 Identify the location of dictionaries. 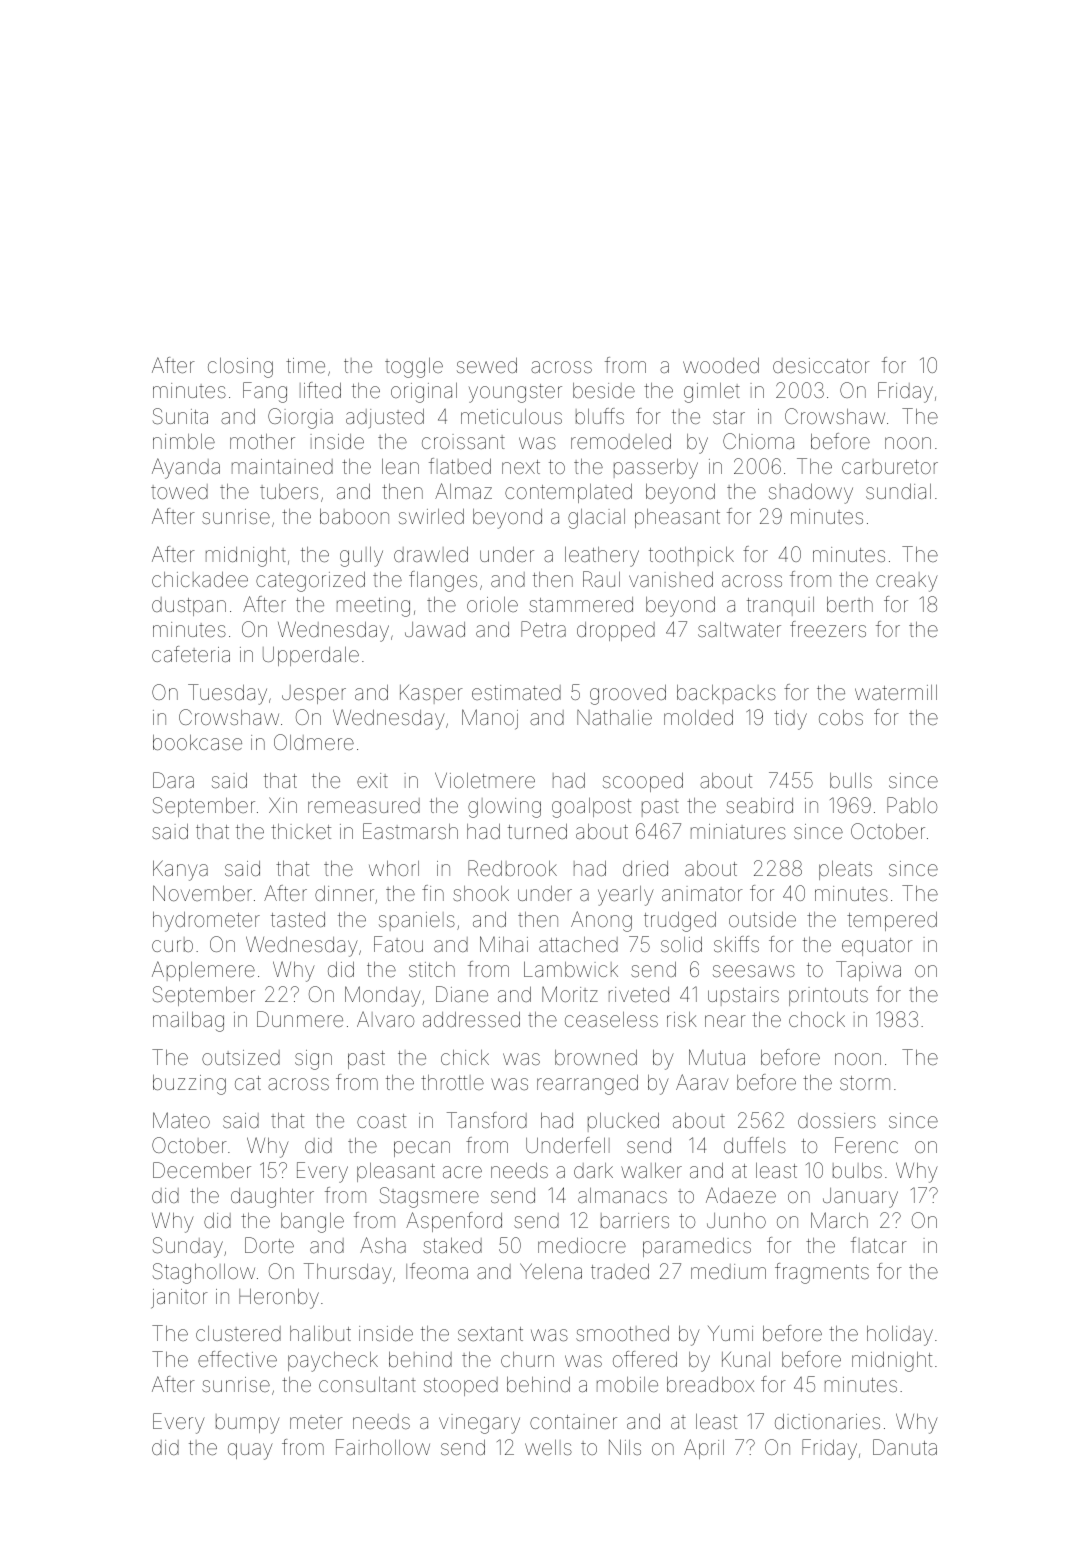
(827, 1421).
